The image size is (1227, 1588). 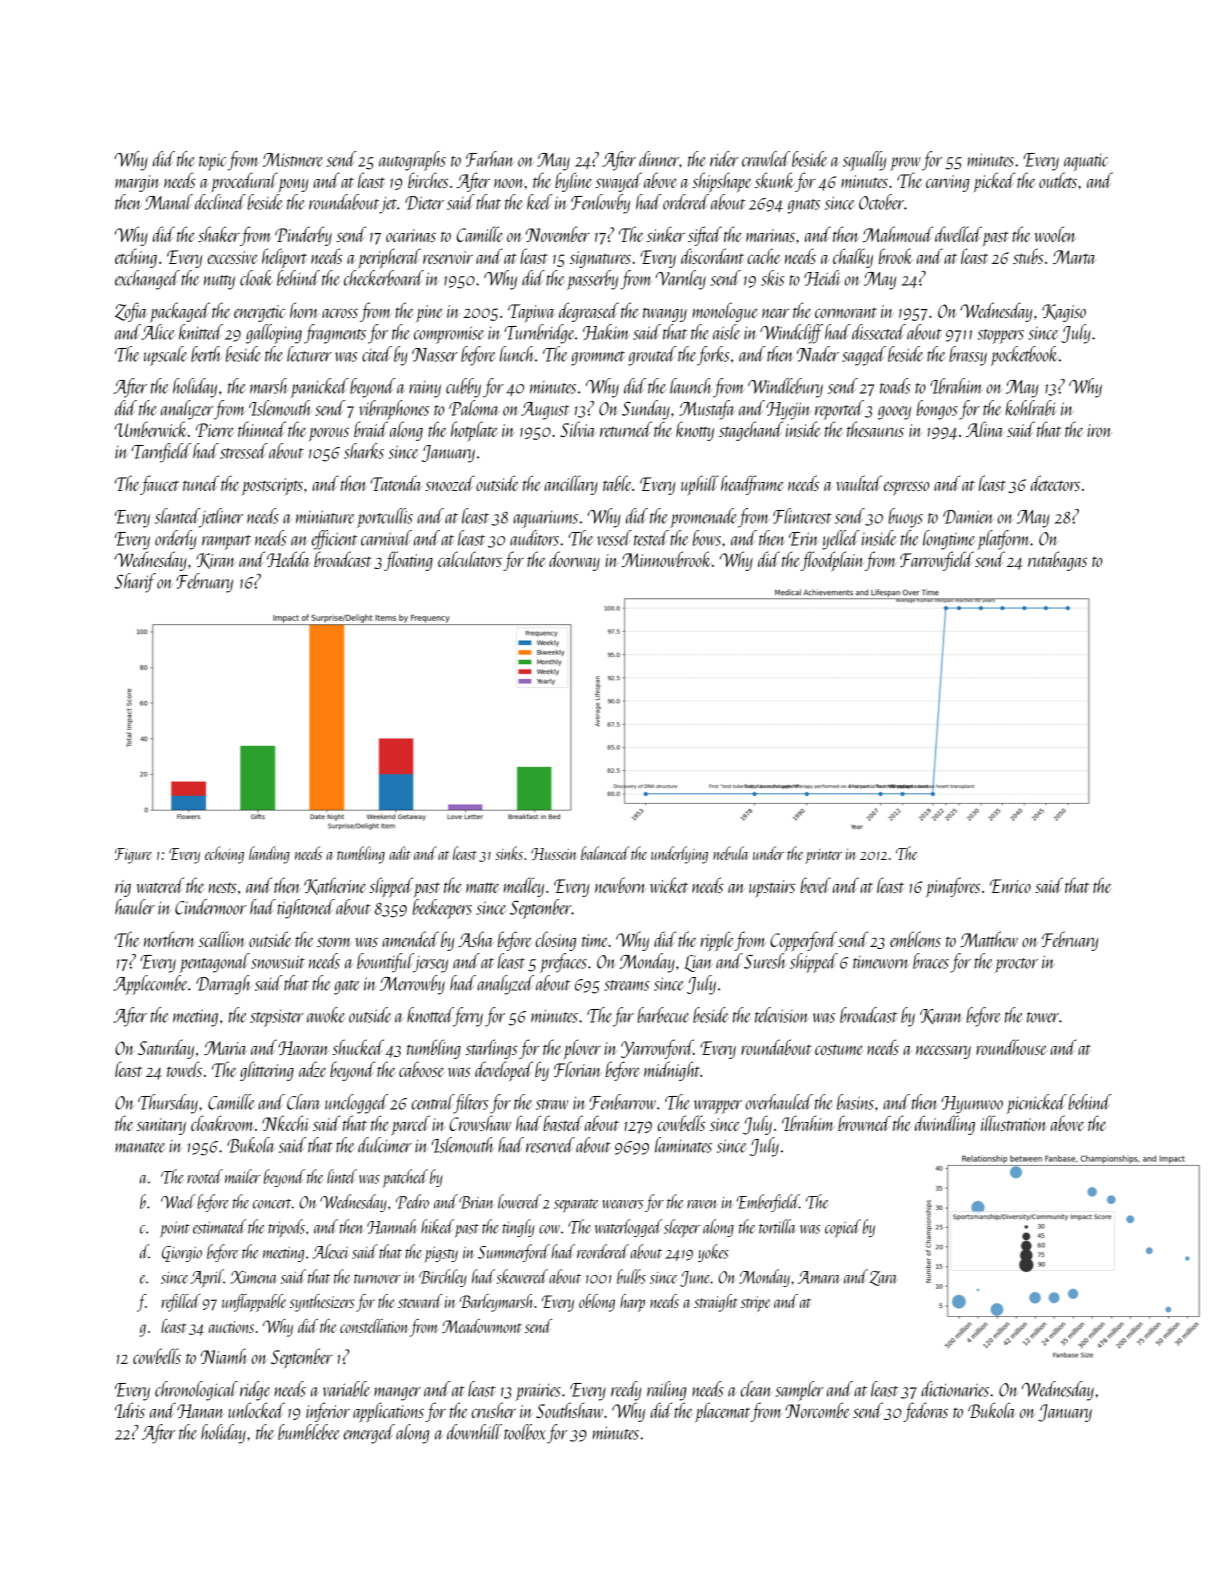 What do you see at coordinates (424, 203) in the screenshot?
I see `Dieter` at bounding box center [424, 203].
